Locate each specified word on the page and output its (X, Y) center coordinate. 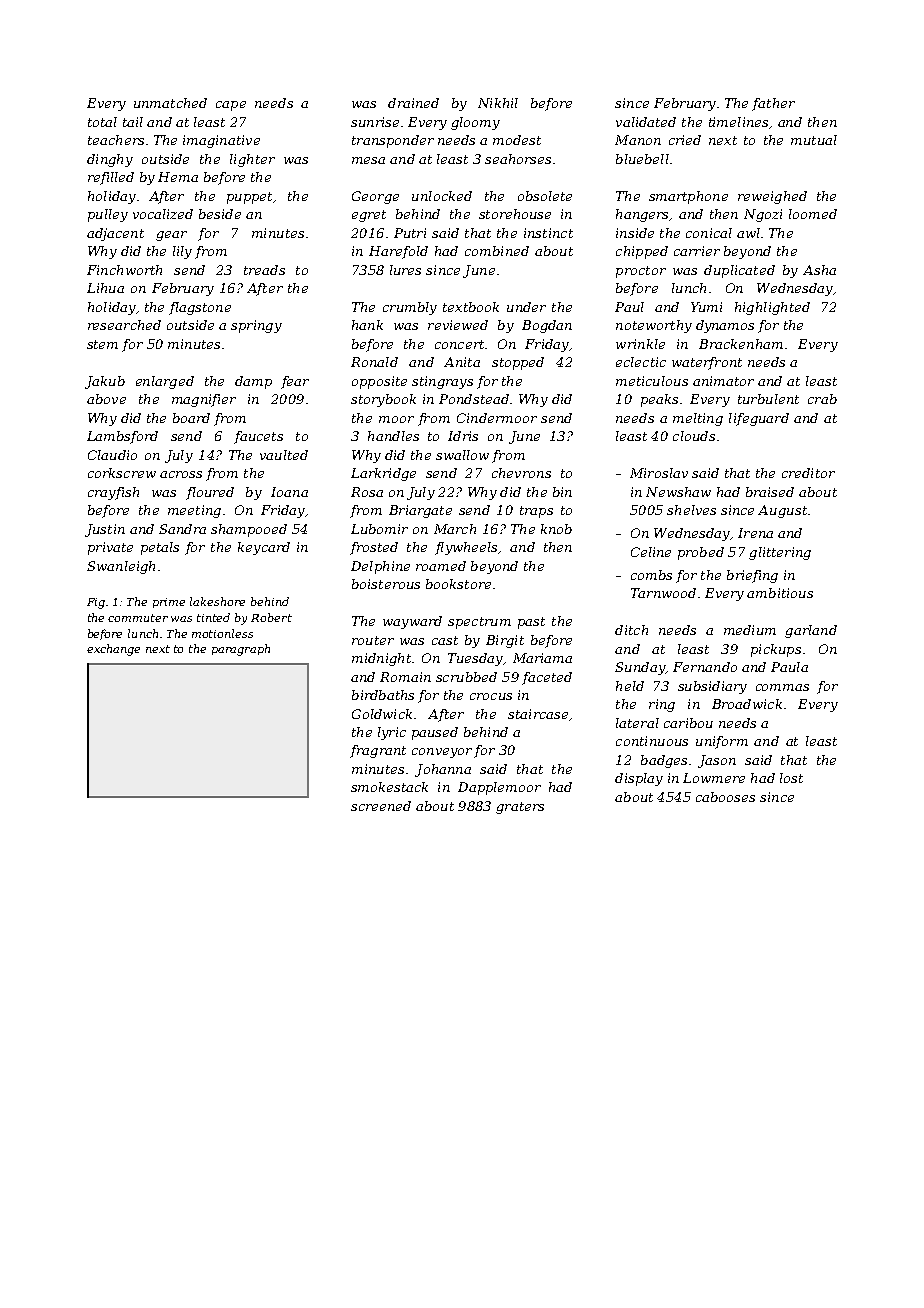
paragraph (241, 650)
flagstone (200, 308)
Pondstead (474, 399)
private (110, 548)
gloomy (475, 123)
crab (822, 399)
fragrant (378, 751)
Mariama (542, 658)
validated (646, 122)
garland (811, 631)
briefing (752, 576)
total (102, 122)
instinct (548, 233)
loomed (813, 214)
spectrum (479, 623)
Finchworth (124, 270)
